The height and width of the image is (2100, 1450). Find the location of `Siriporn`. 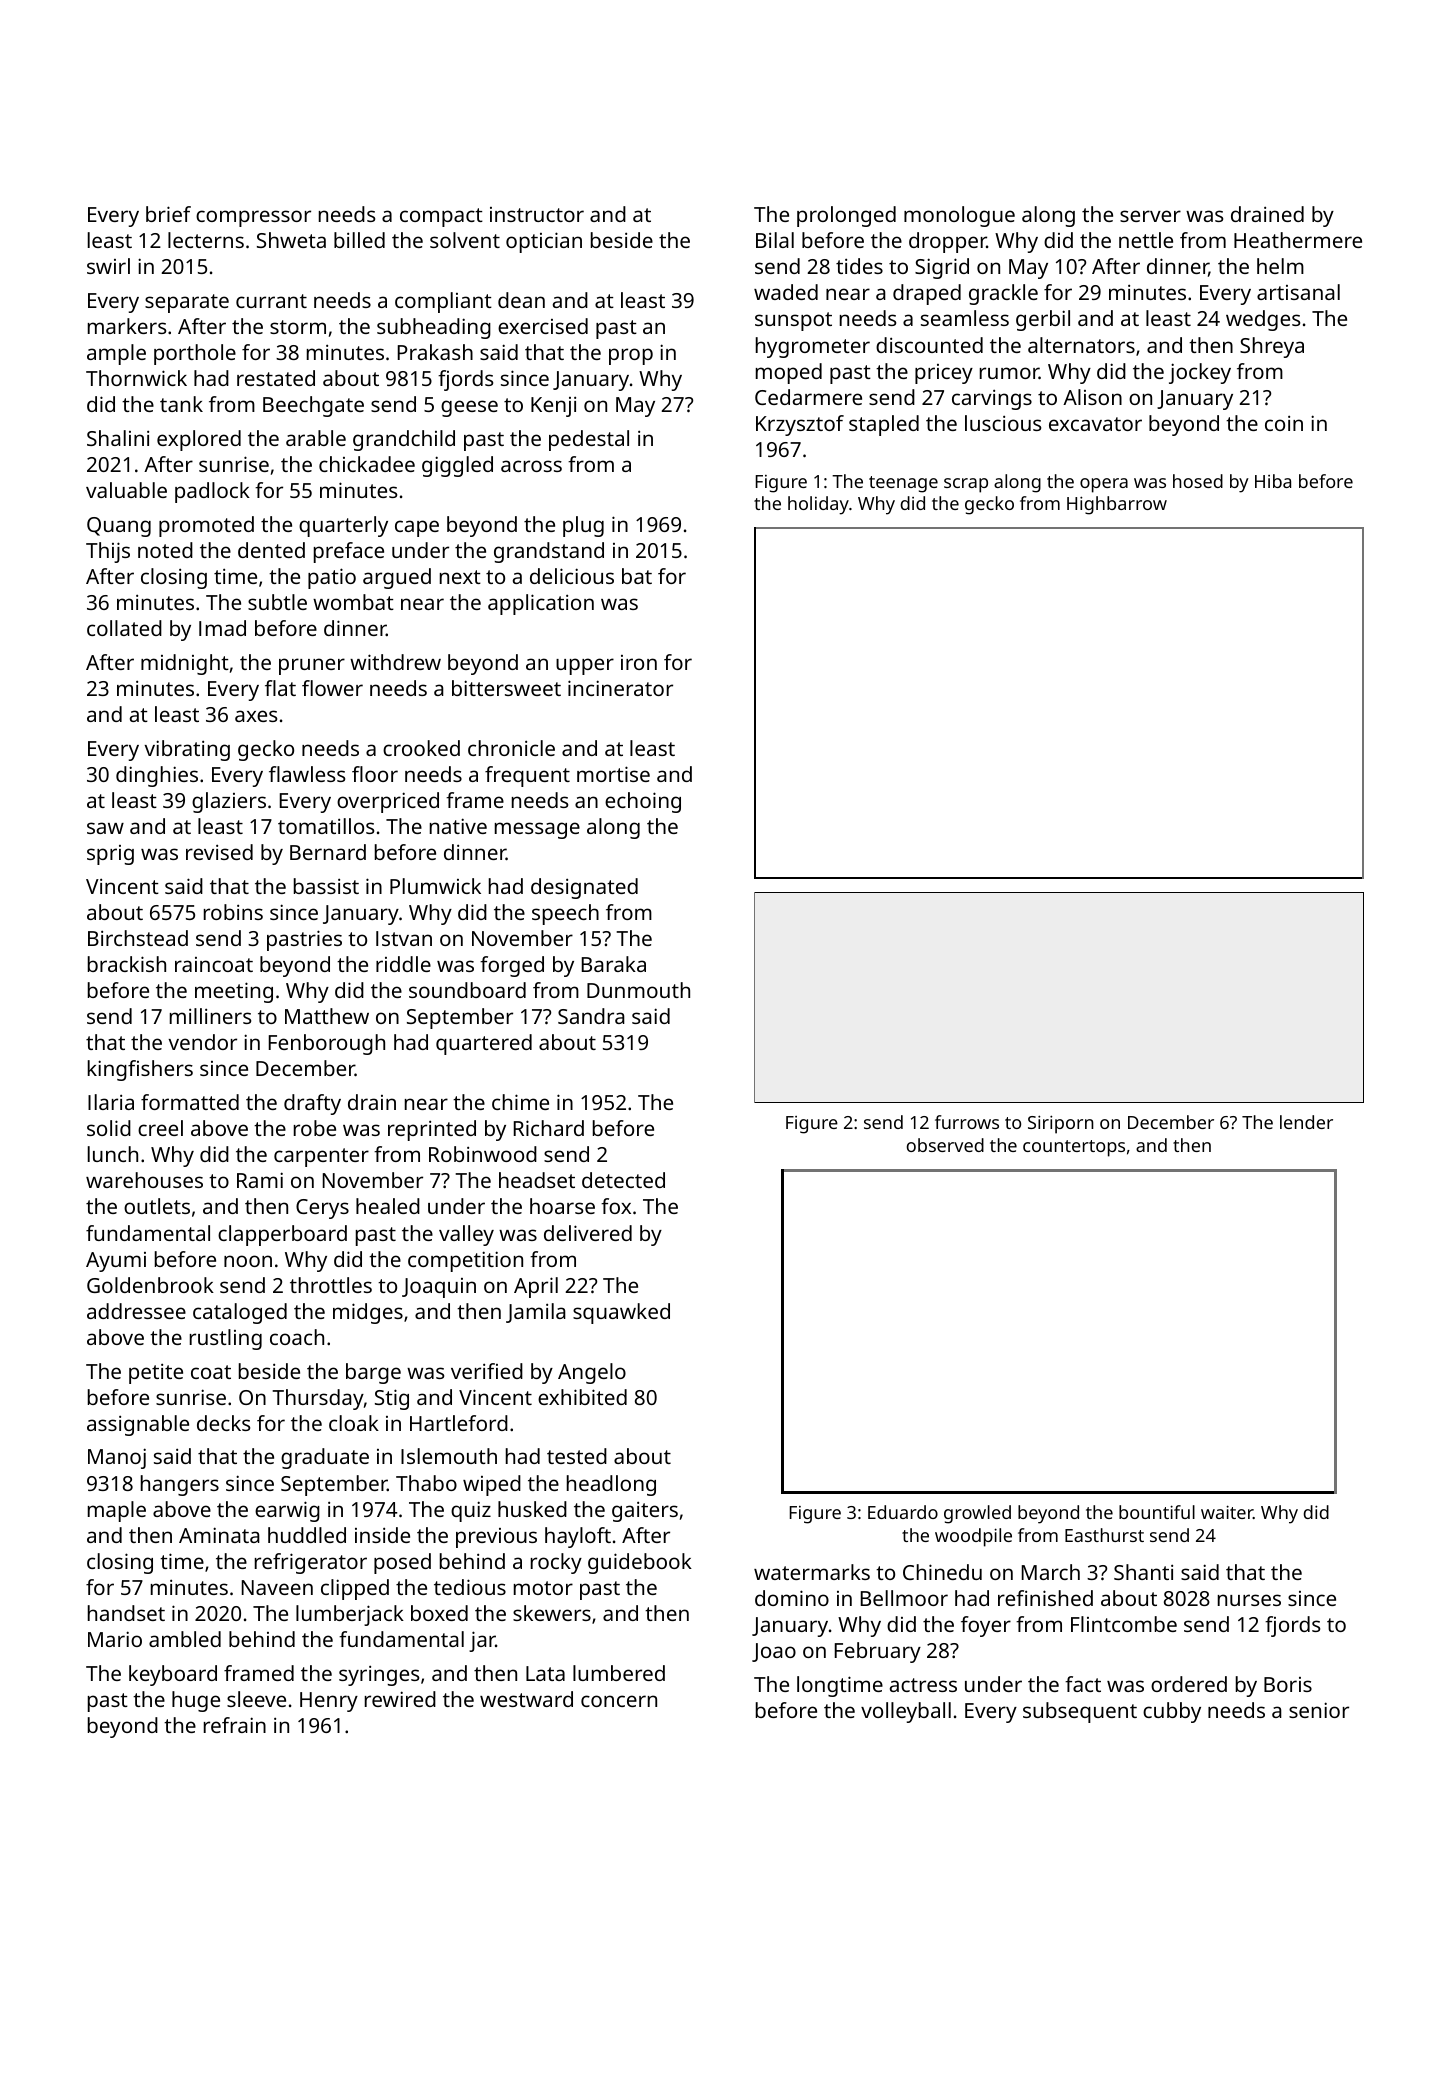

Siriporn is located at coordinates (1061, 1124).
